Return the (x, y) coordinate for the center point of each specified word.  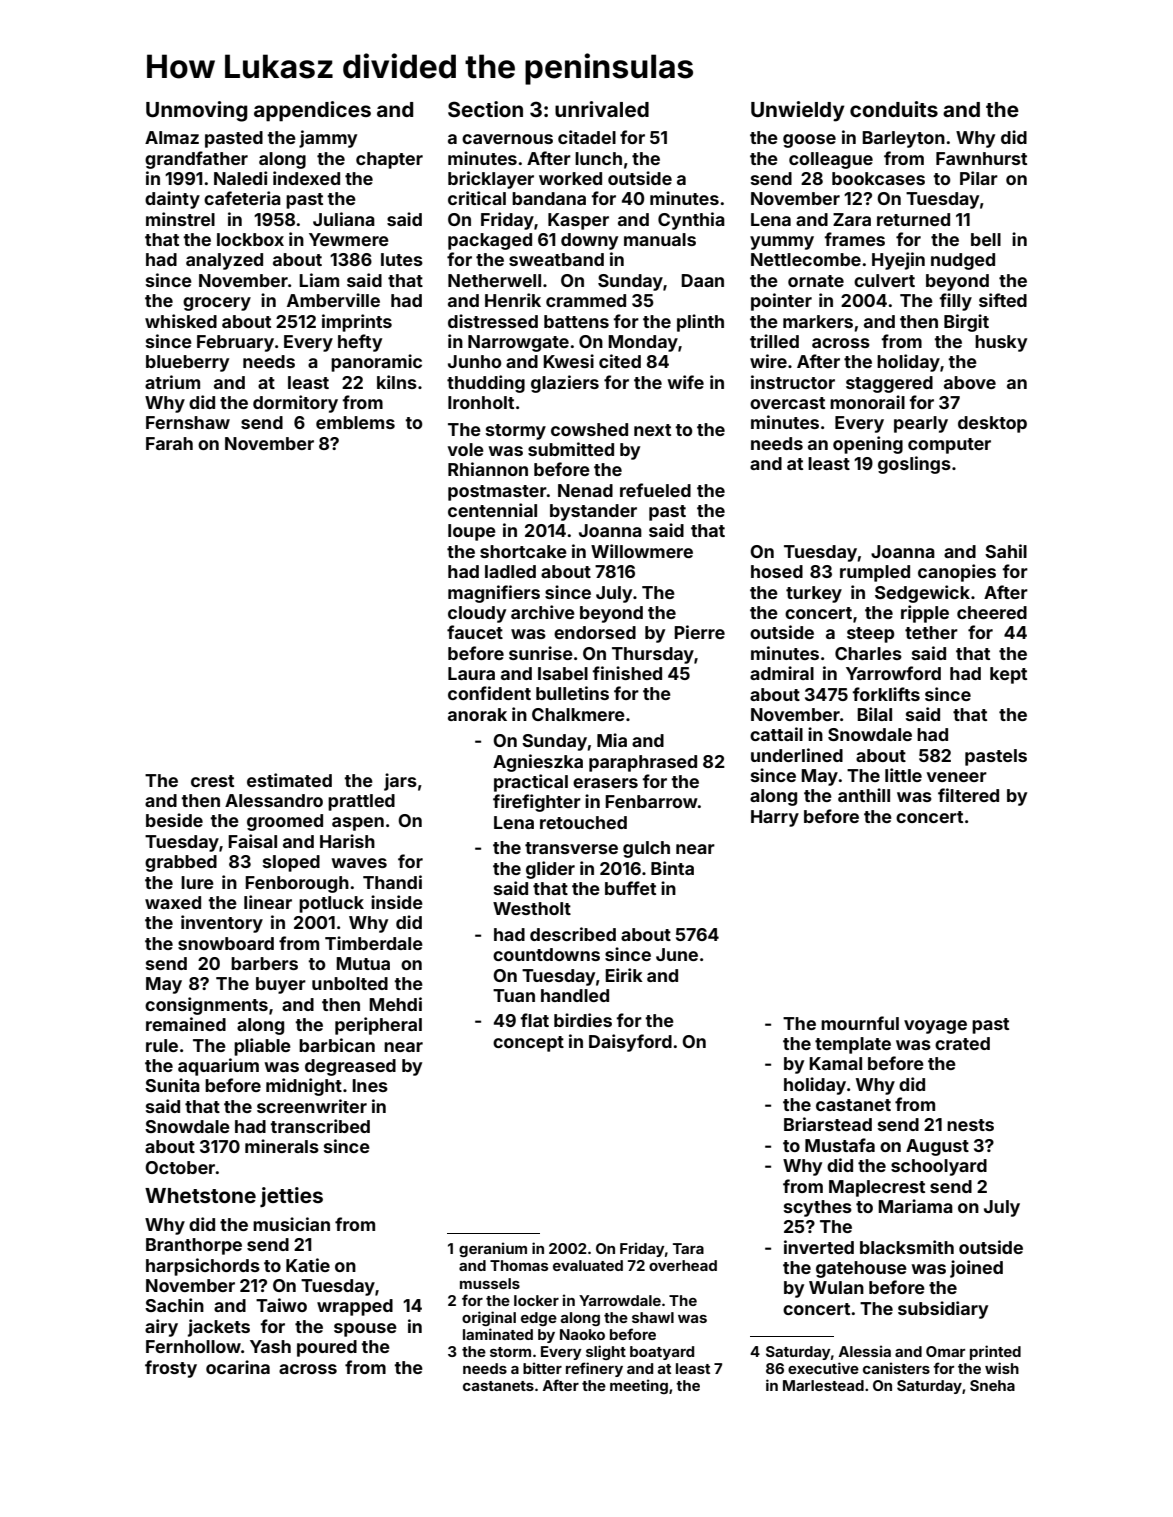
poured (327, 1348)
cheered (992, 612)
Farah (169, 443)
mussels (490, 1283)
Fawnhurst (981, 158)
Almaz (172, 137)
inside (397, 902)
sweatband (556, 259)
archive (543, 612)
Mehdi (395, 1004)
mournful (860, 1023)
